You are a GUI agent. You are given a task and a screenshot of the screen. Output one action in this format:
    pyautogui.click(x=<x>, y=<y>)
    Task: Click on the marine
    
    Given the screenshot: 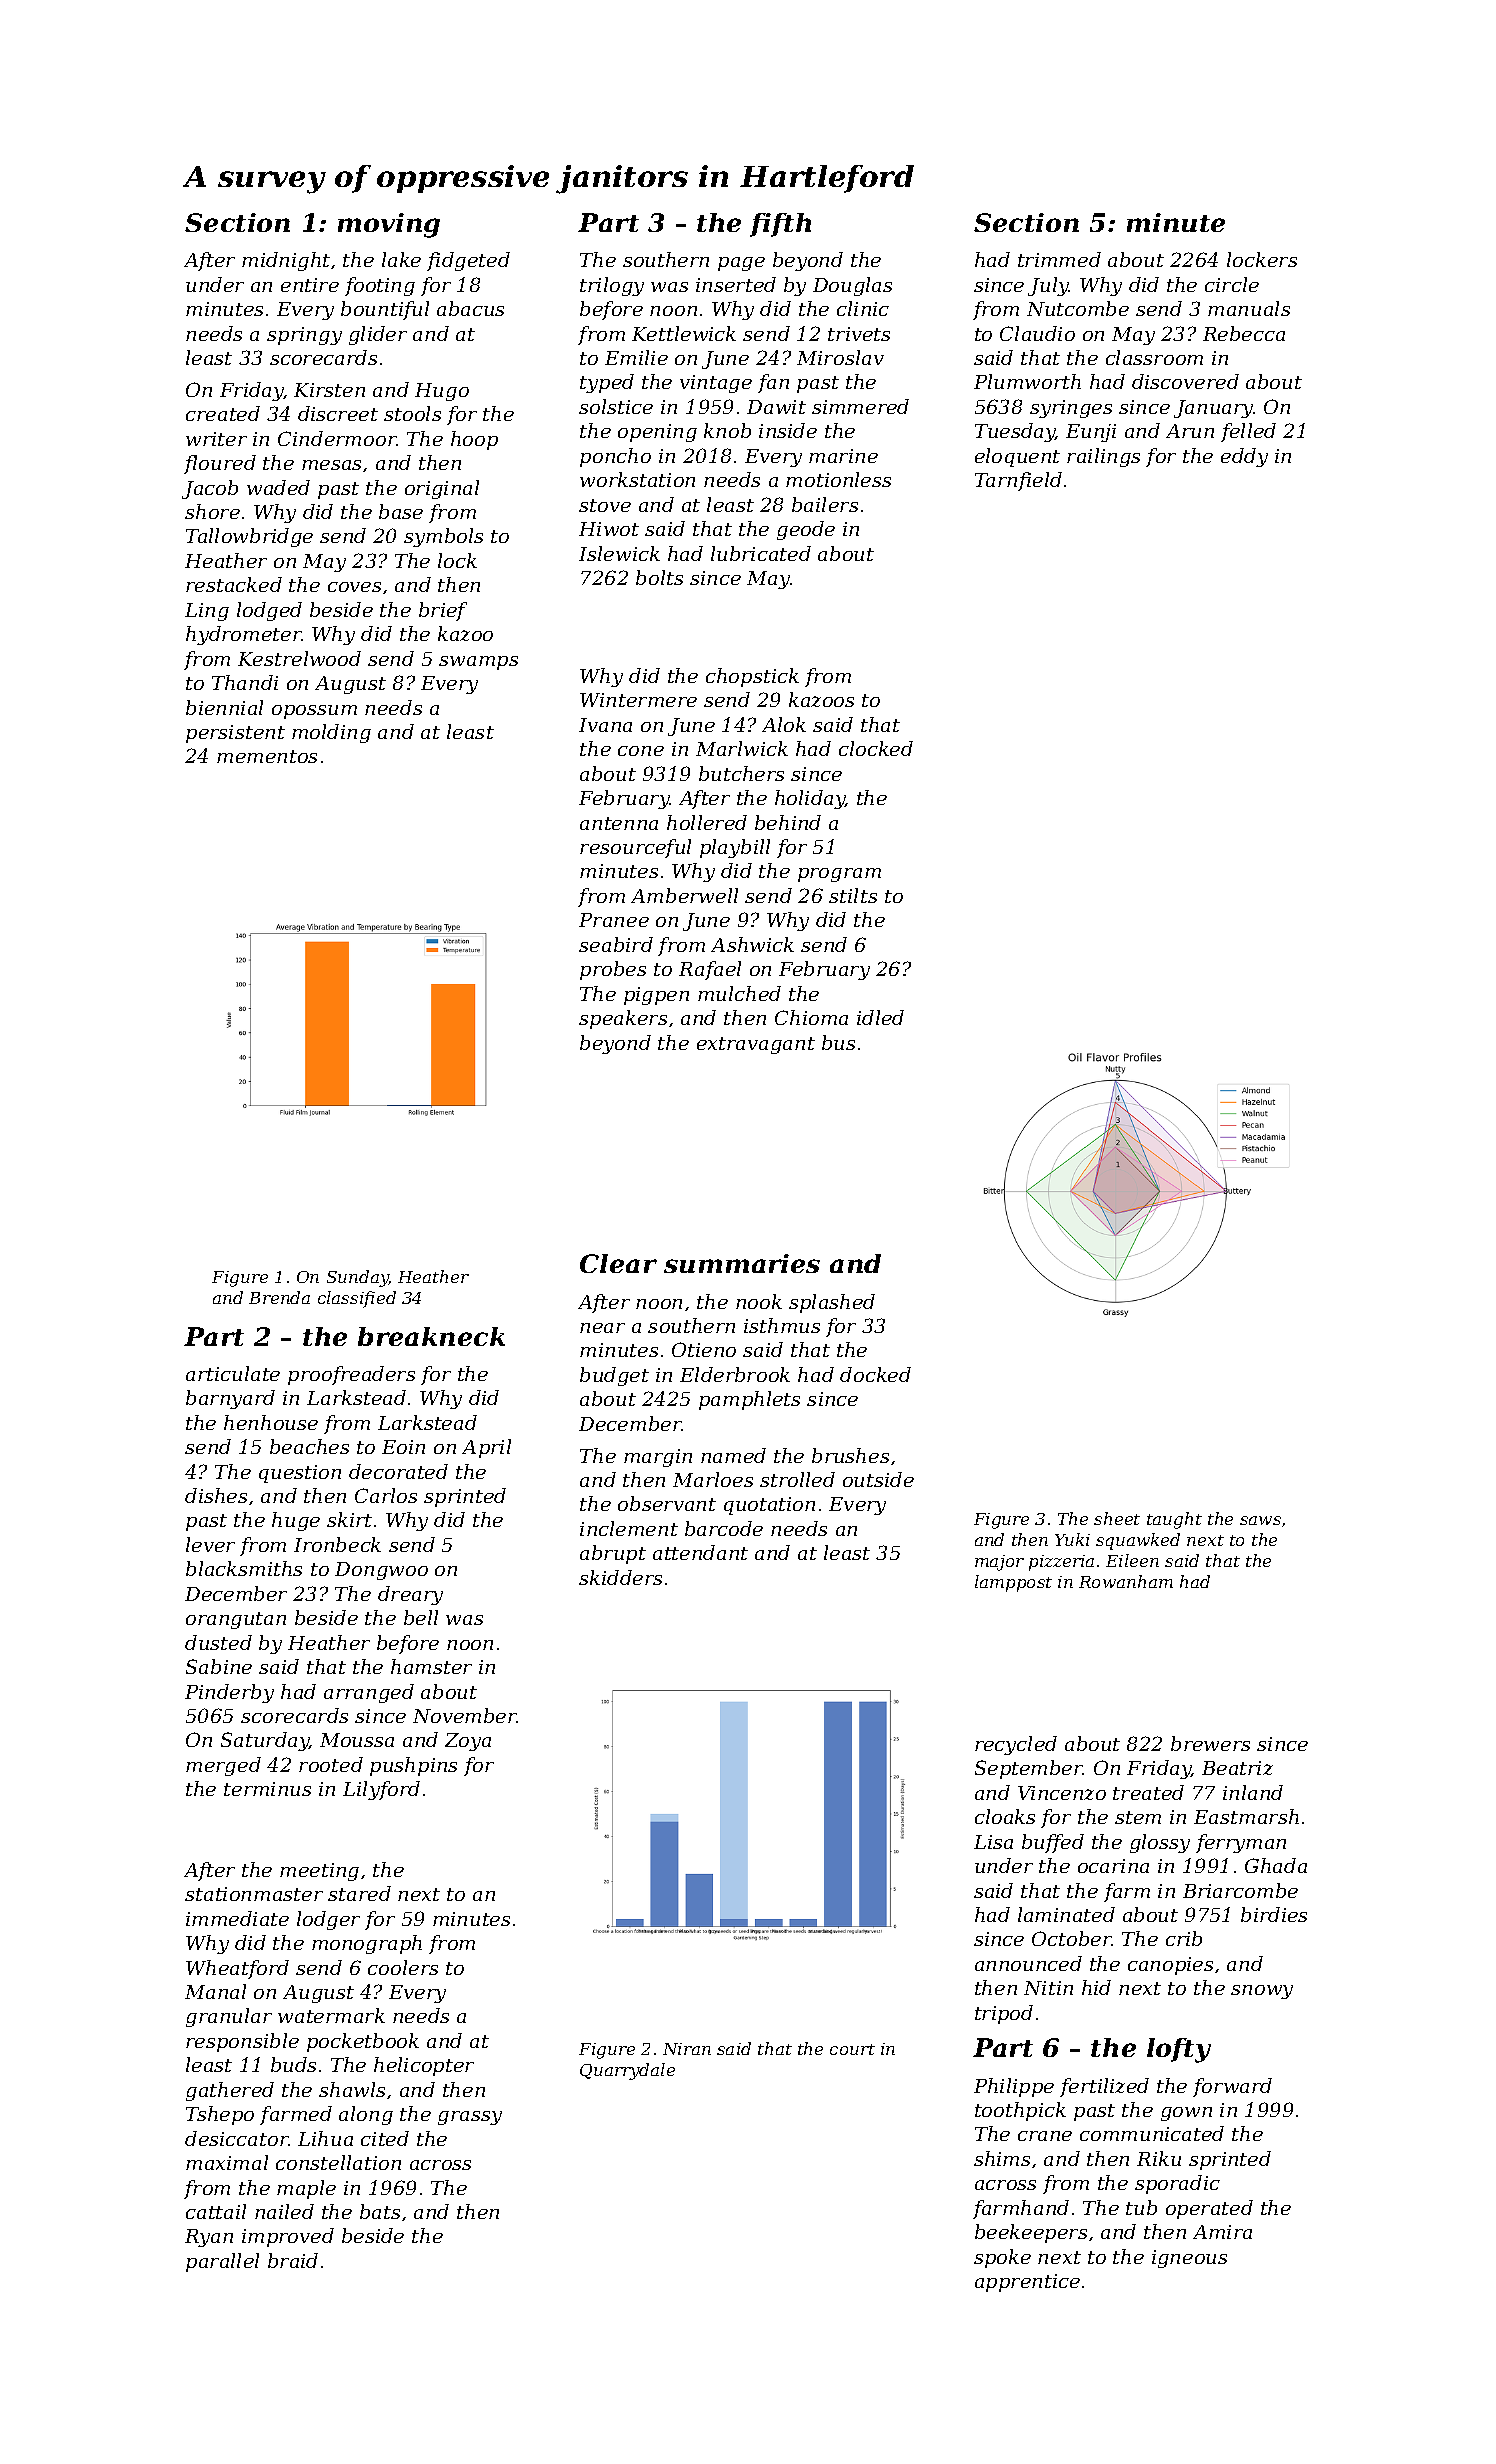 What is the action you would take?
    pyautogui.click(x=843, y=456)
